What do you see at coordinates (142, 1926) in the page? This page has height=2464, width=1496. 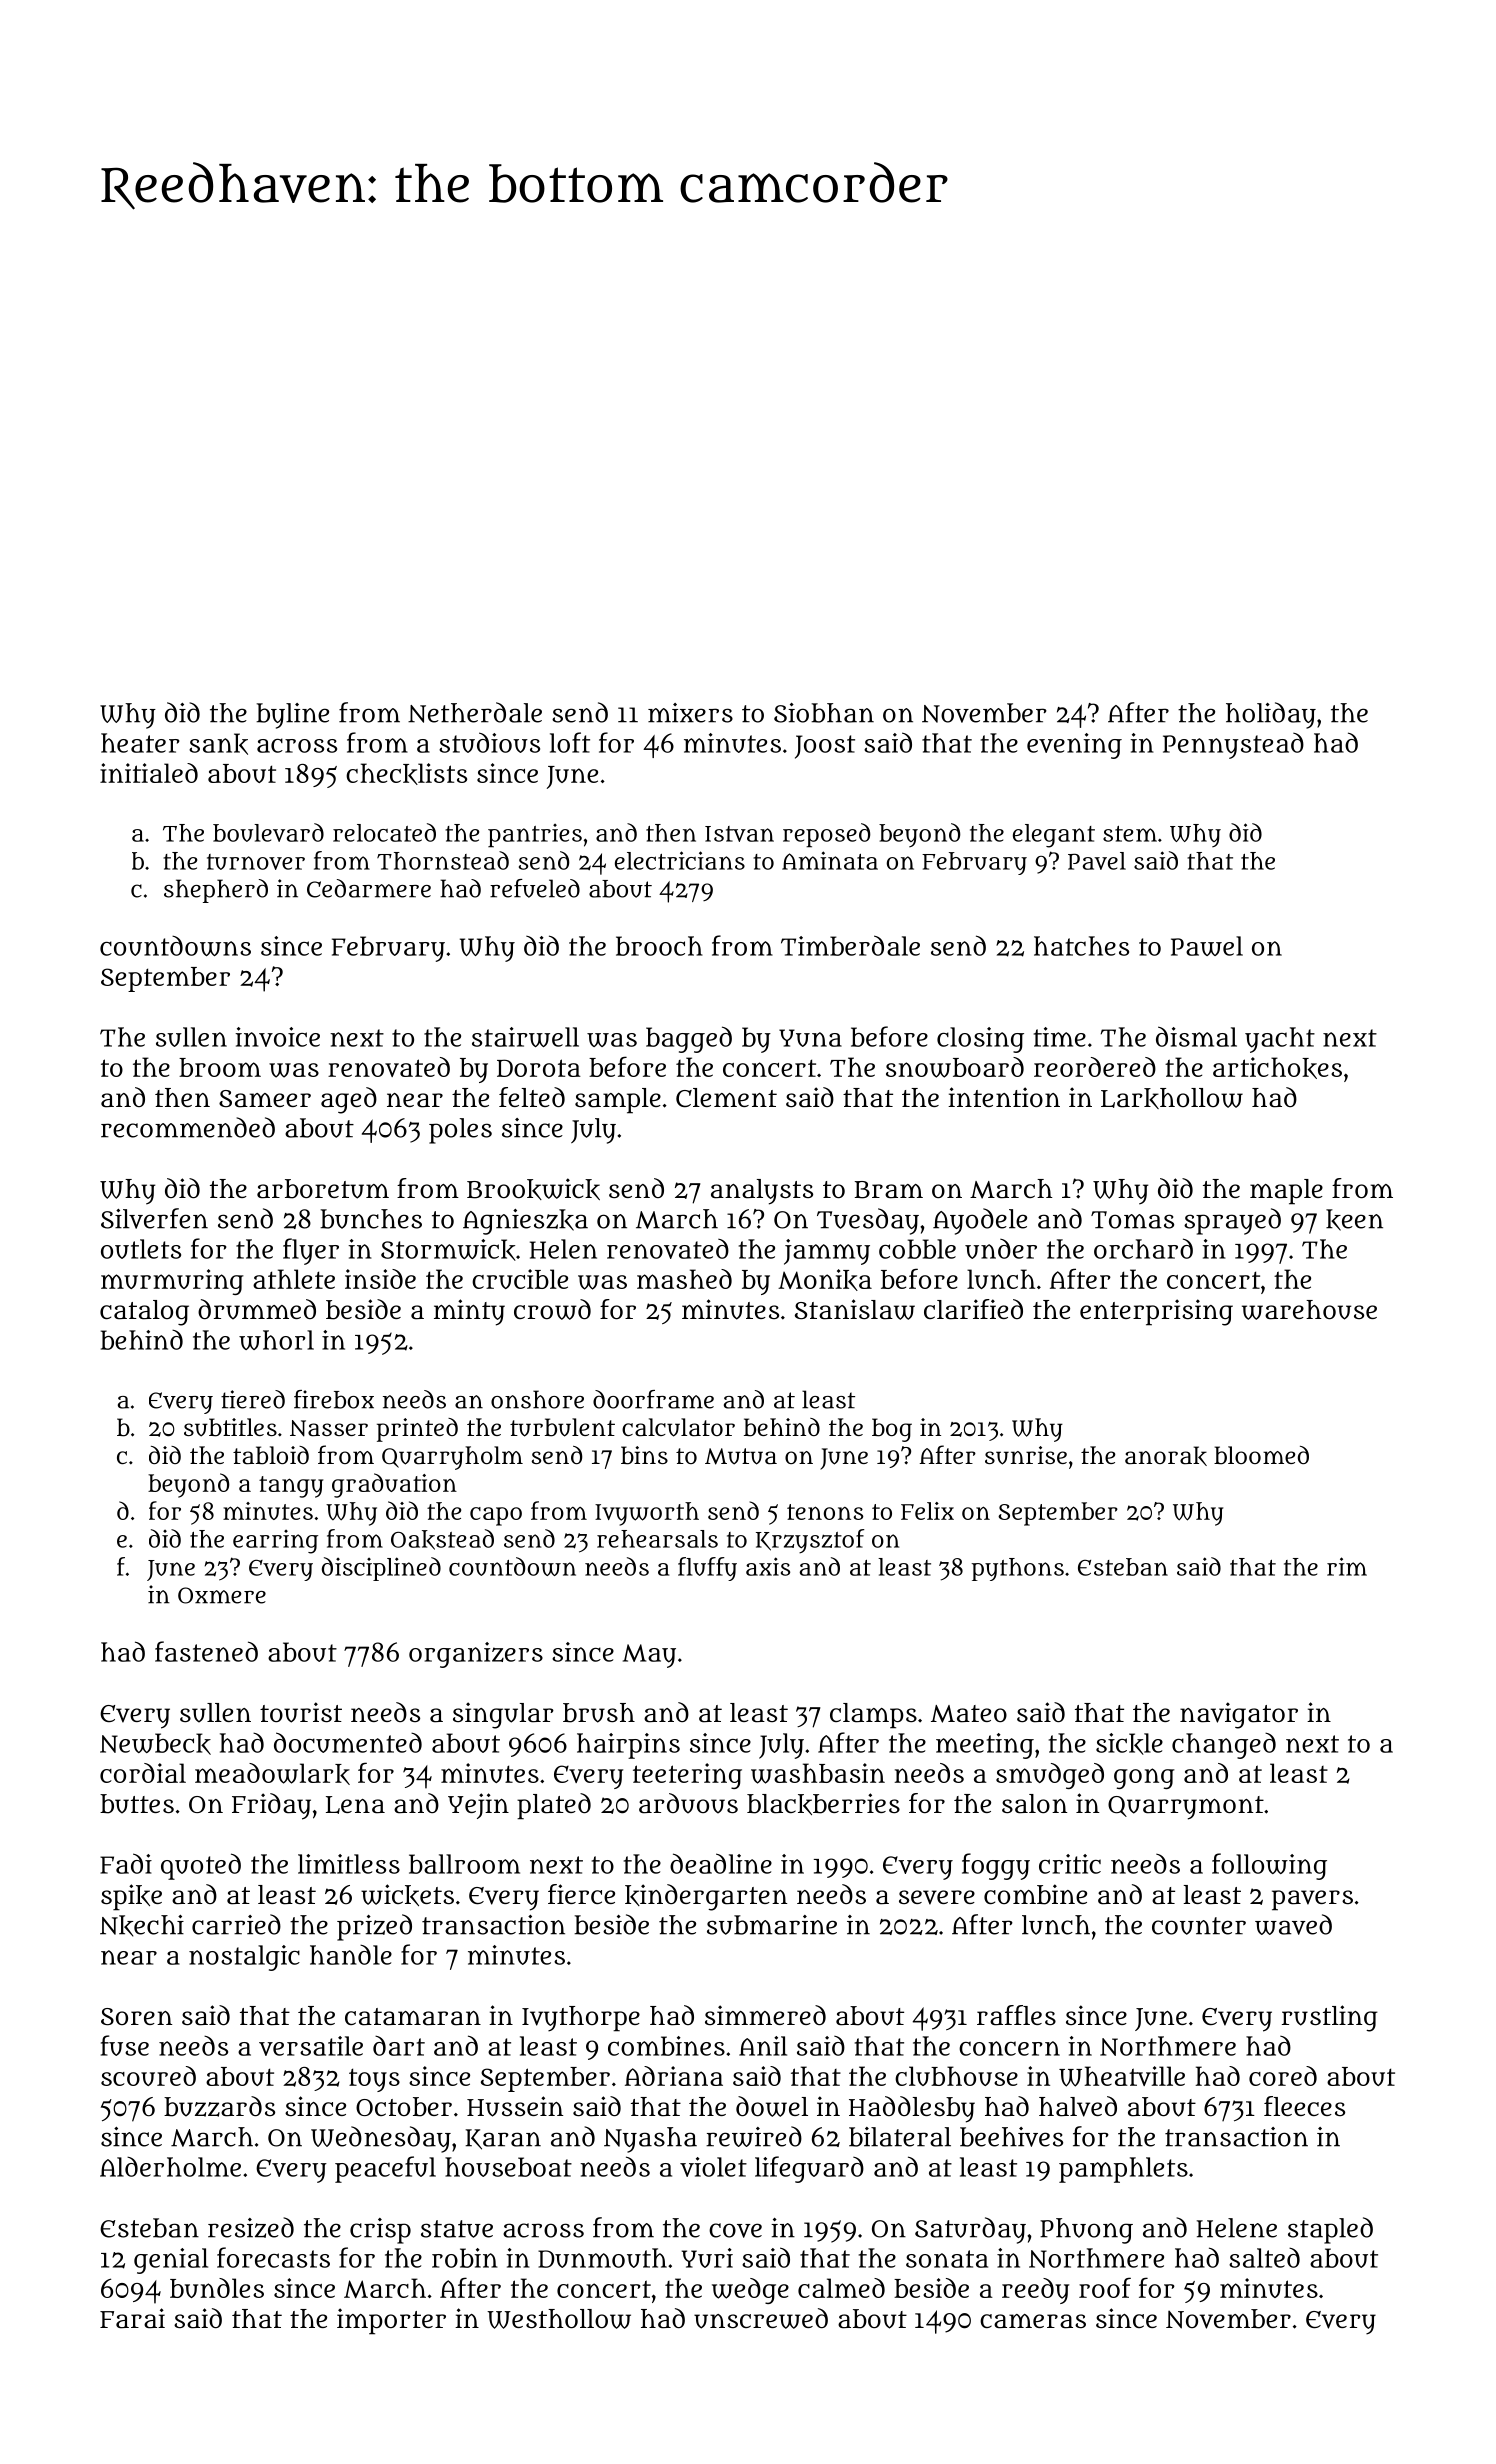 I see `Nkechi` at bounding box center [142, 1926].
